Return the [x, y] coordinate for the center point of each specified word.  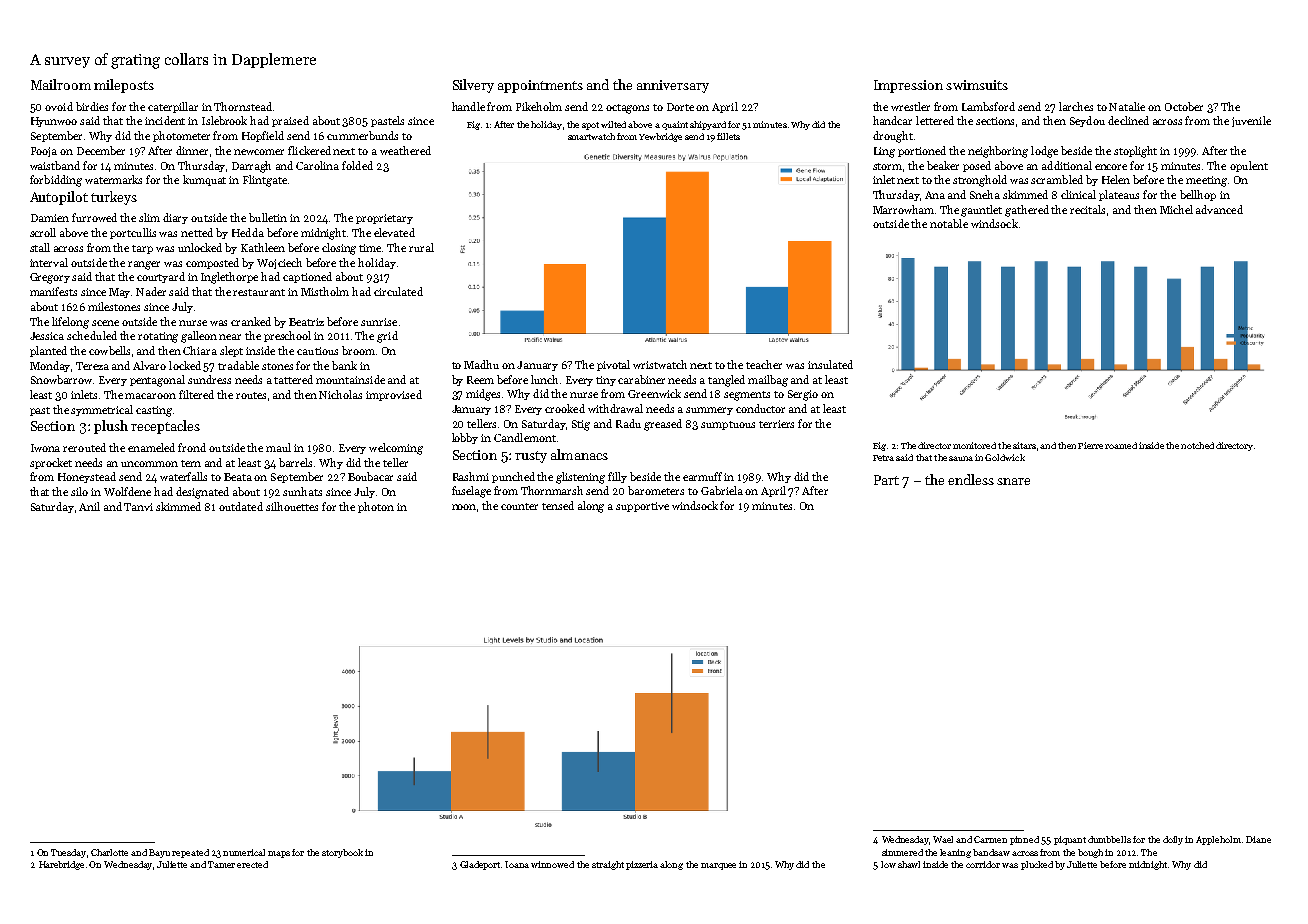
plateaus [1119, 195]
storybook [342, 853]
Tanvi [138, 507]
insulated [830, 364]
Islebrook [224, 120]
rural [421, 247]
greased [663, 425]
